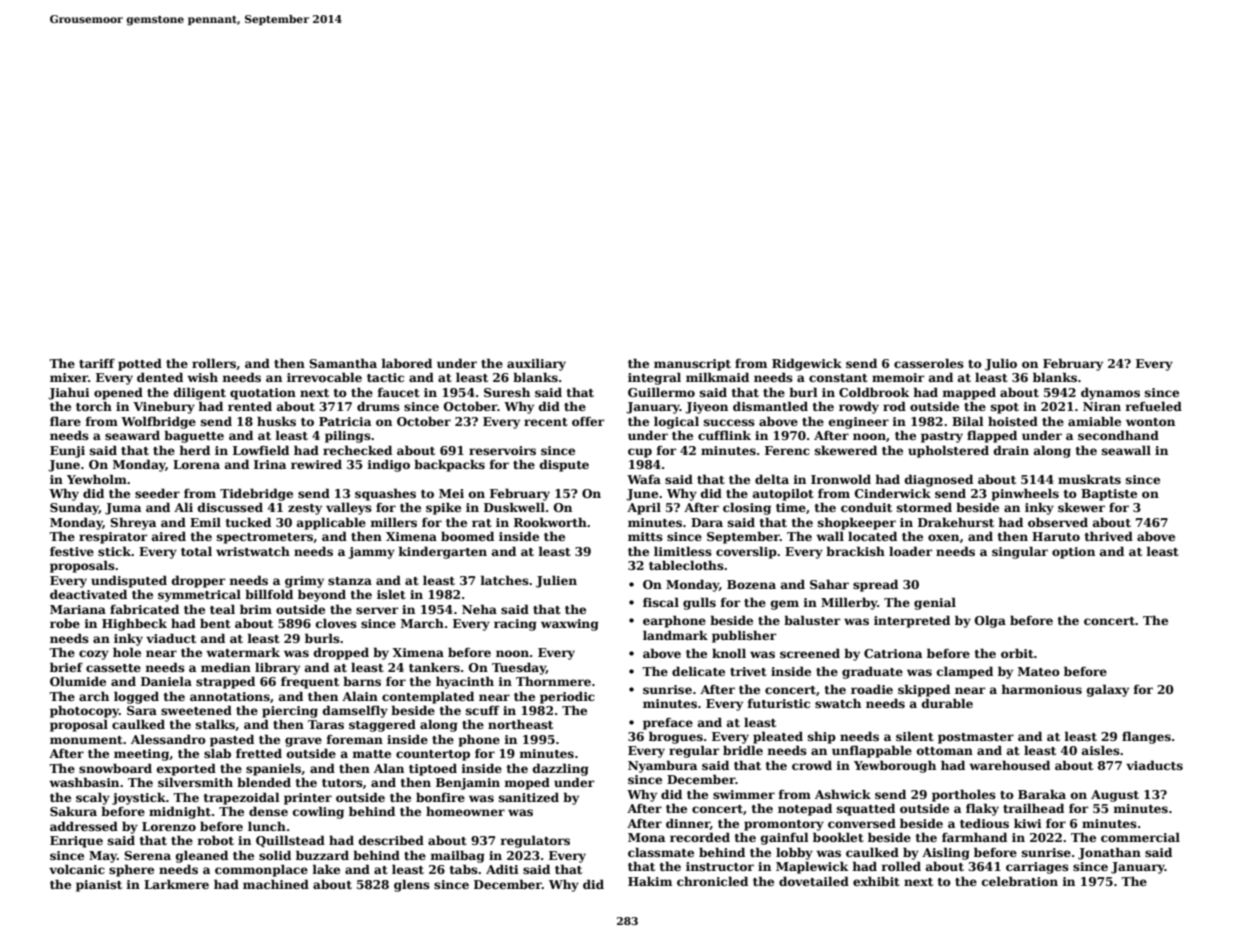 The height and width of the screenshot is (952, 1233). Describe the element at coordinates (692, 365) in the screenshot. I see `manuscript` at that location.
